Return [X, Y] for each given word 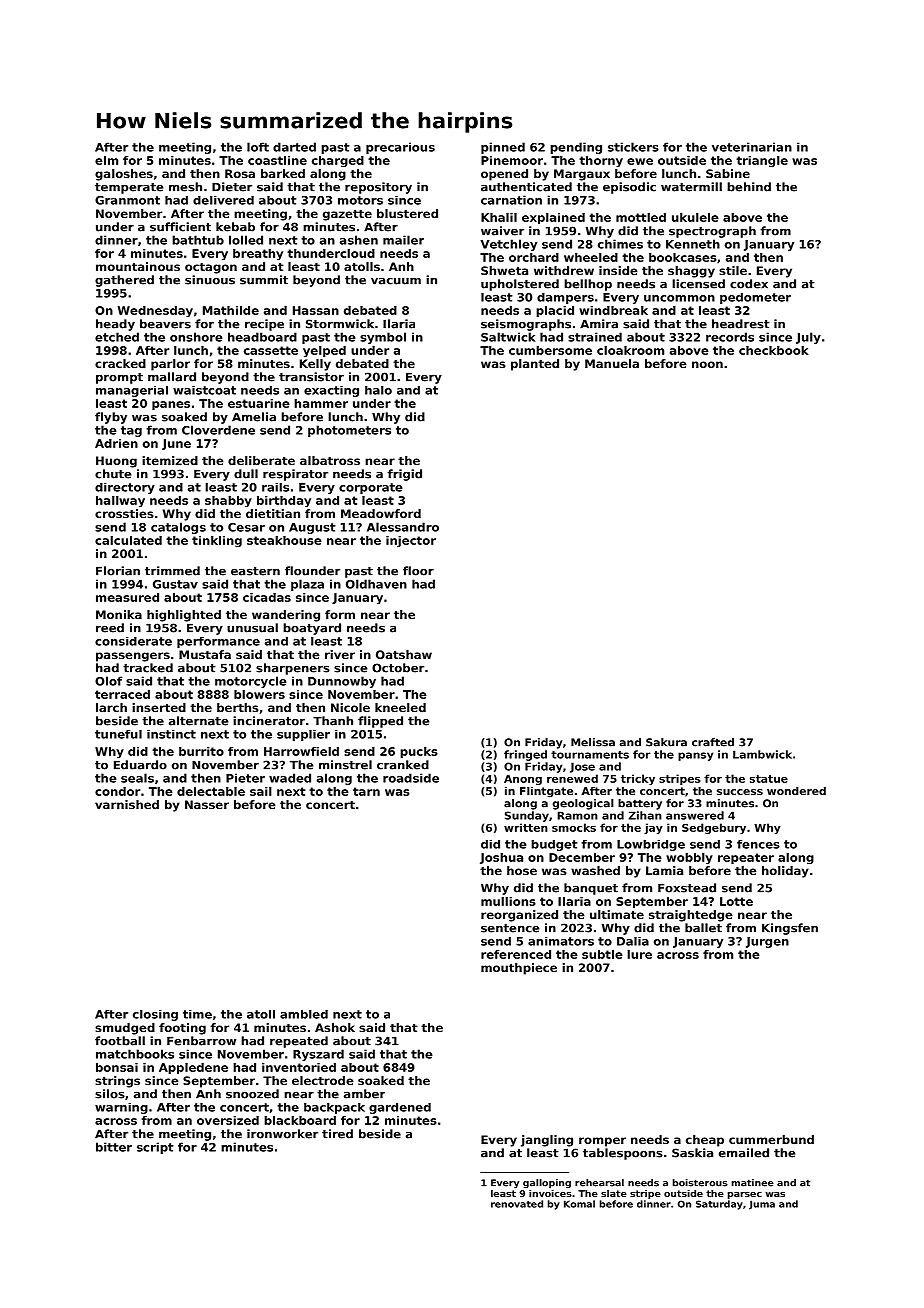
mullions [508, 901]
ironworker [282, 1134]
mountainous [138, 266]
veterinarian [752, 147]
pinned [503, 148]
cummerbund [771, 1139]
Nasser [207, 804]
